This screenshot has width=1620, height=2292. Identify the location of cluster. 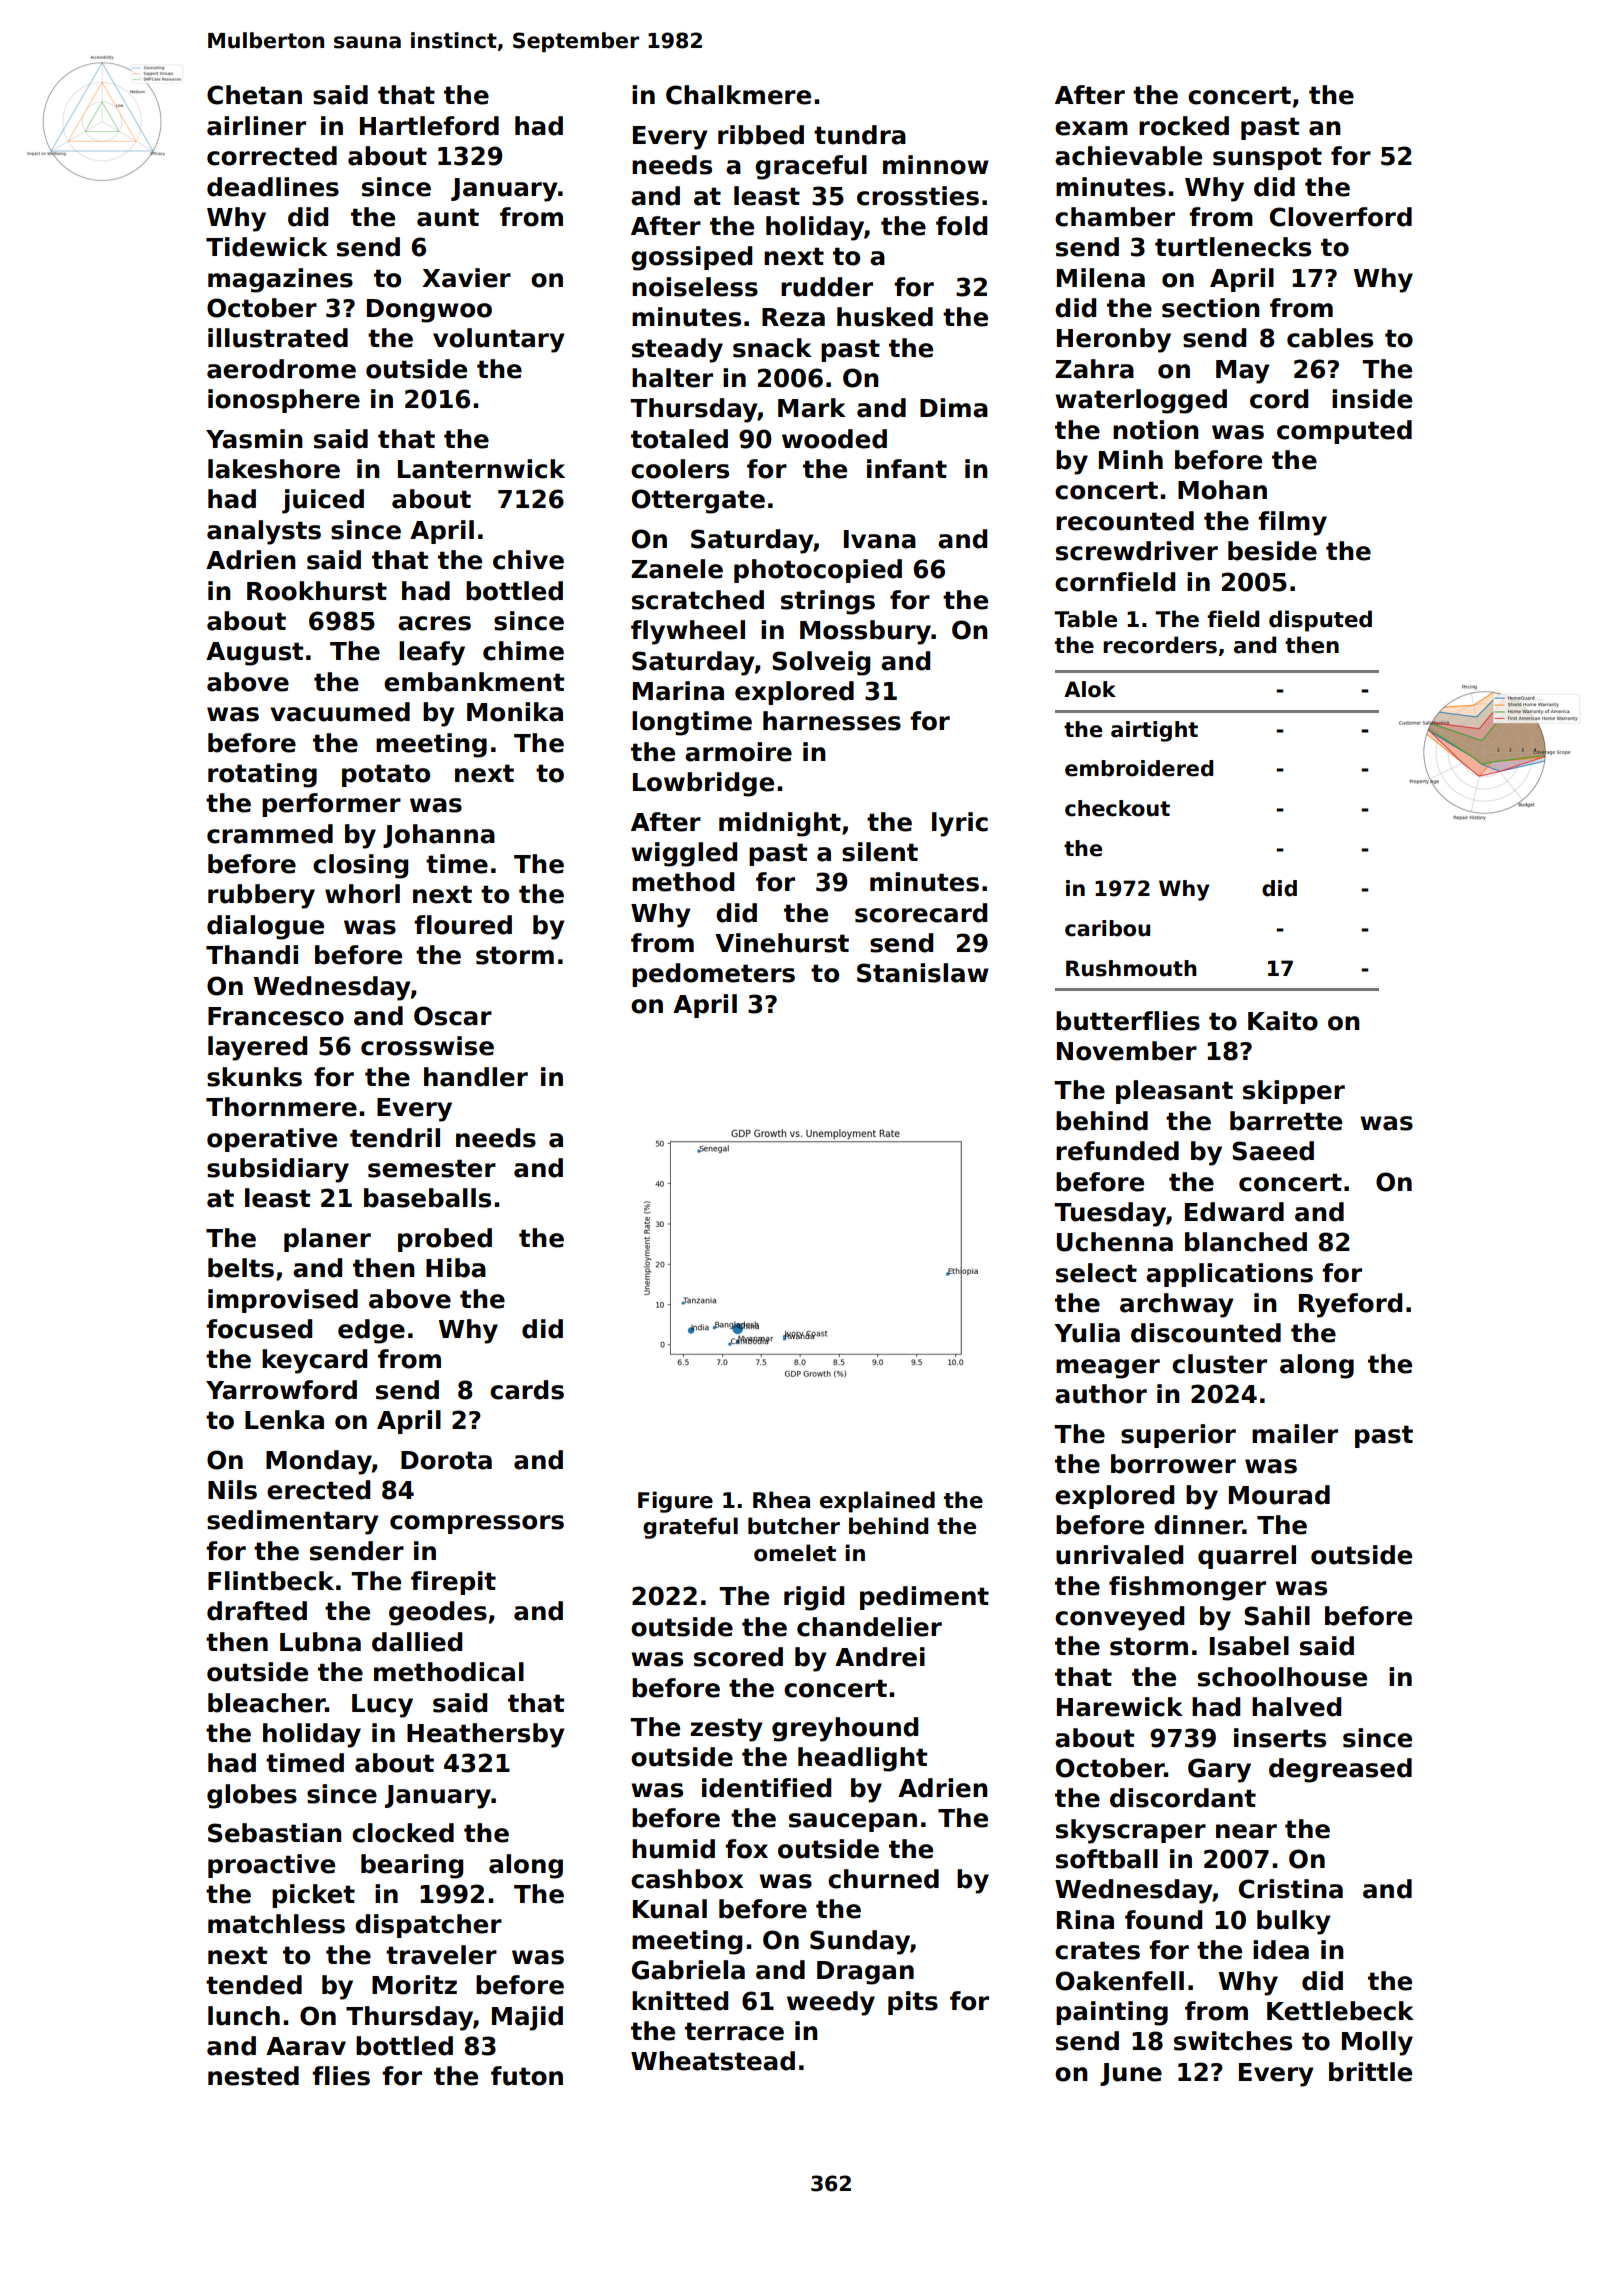
(1219, 1364).
